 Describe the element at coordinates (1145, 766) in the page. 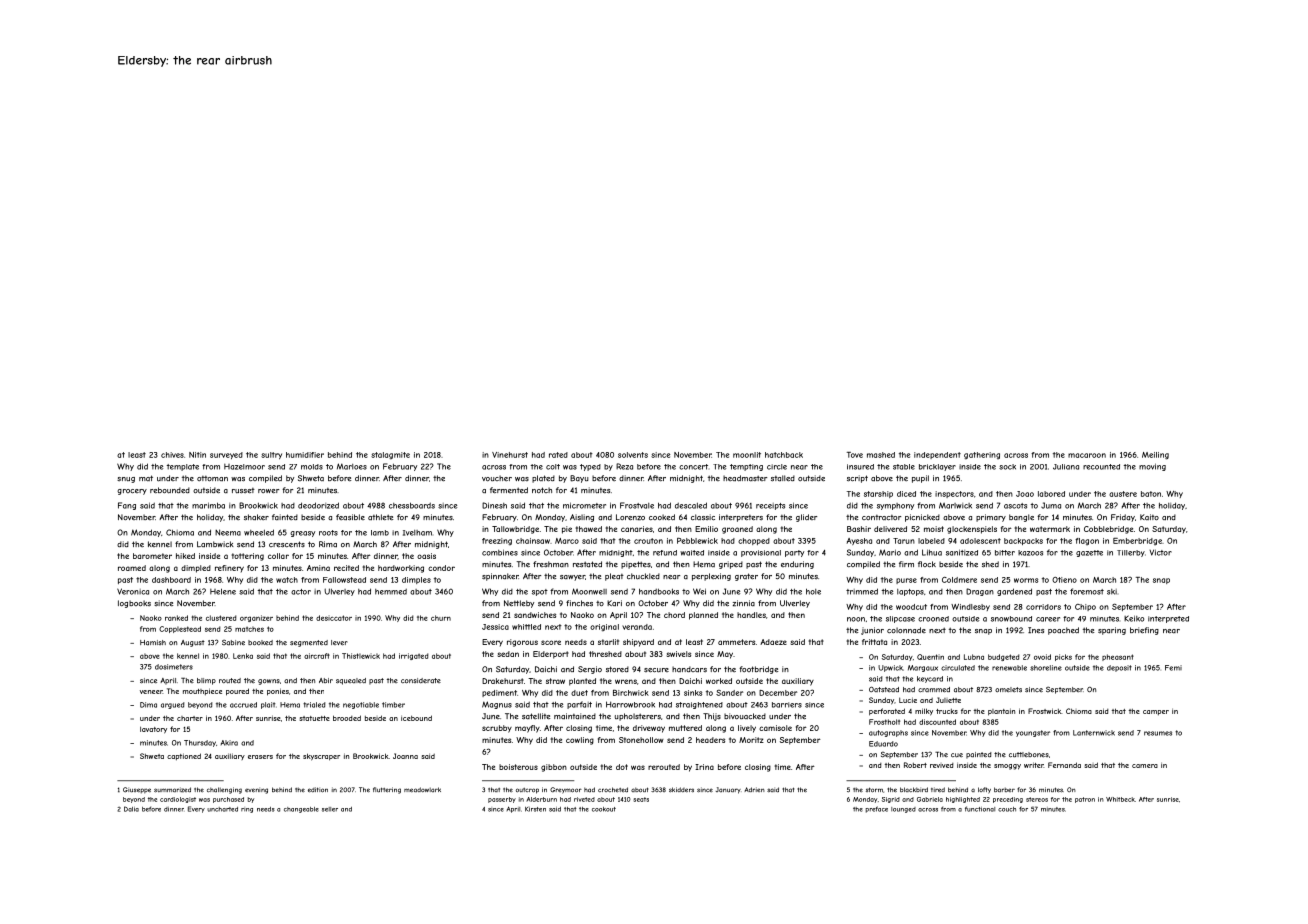

I see `camera` at that location.
